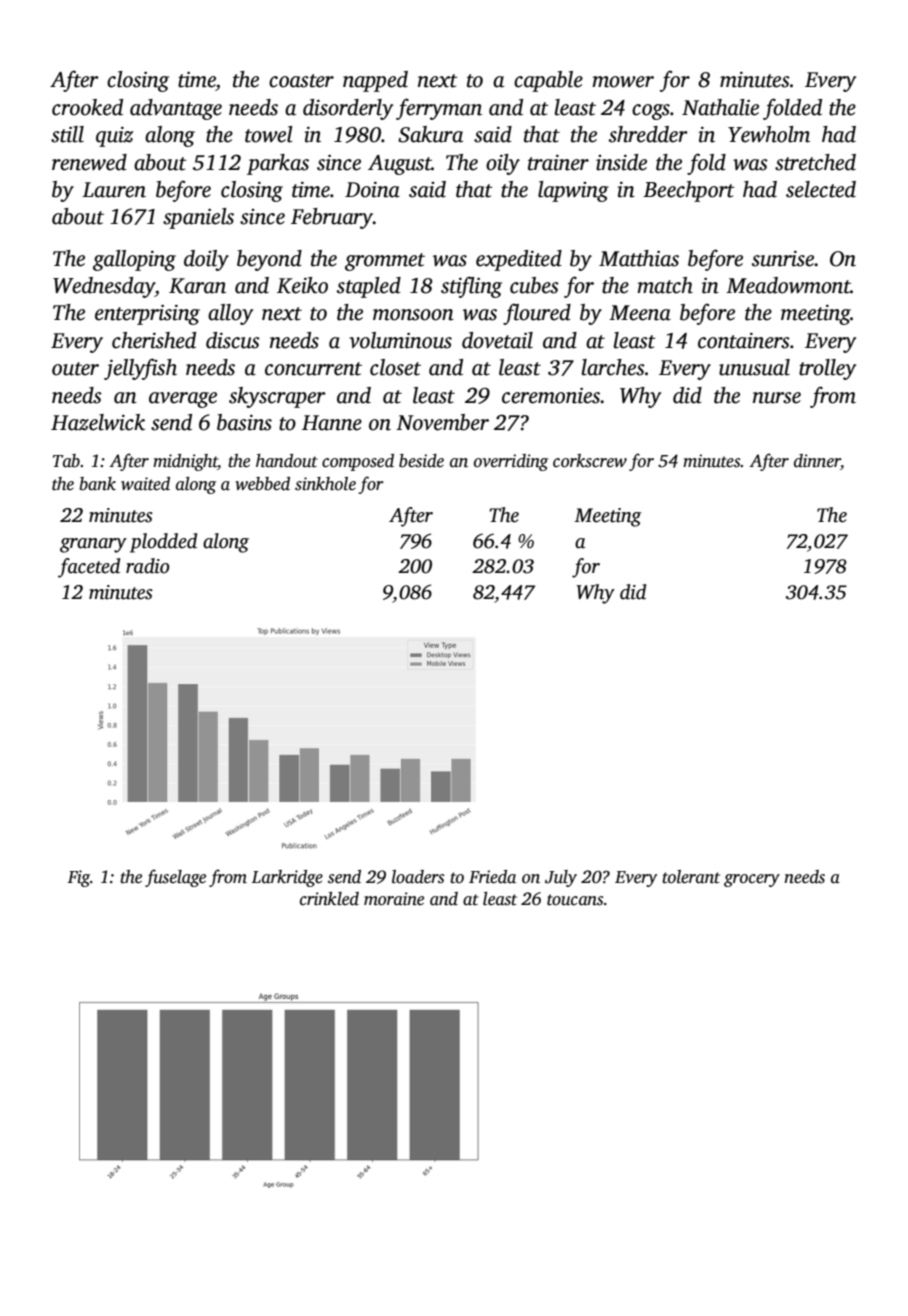  Describe the element at coordinates (325, 484) in the screenshot. I see `sinkhole` at that location.
